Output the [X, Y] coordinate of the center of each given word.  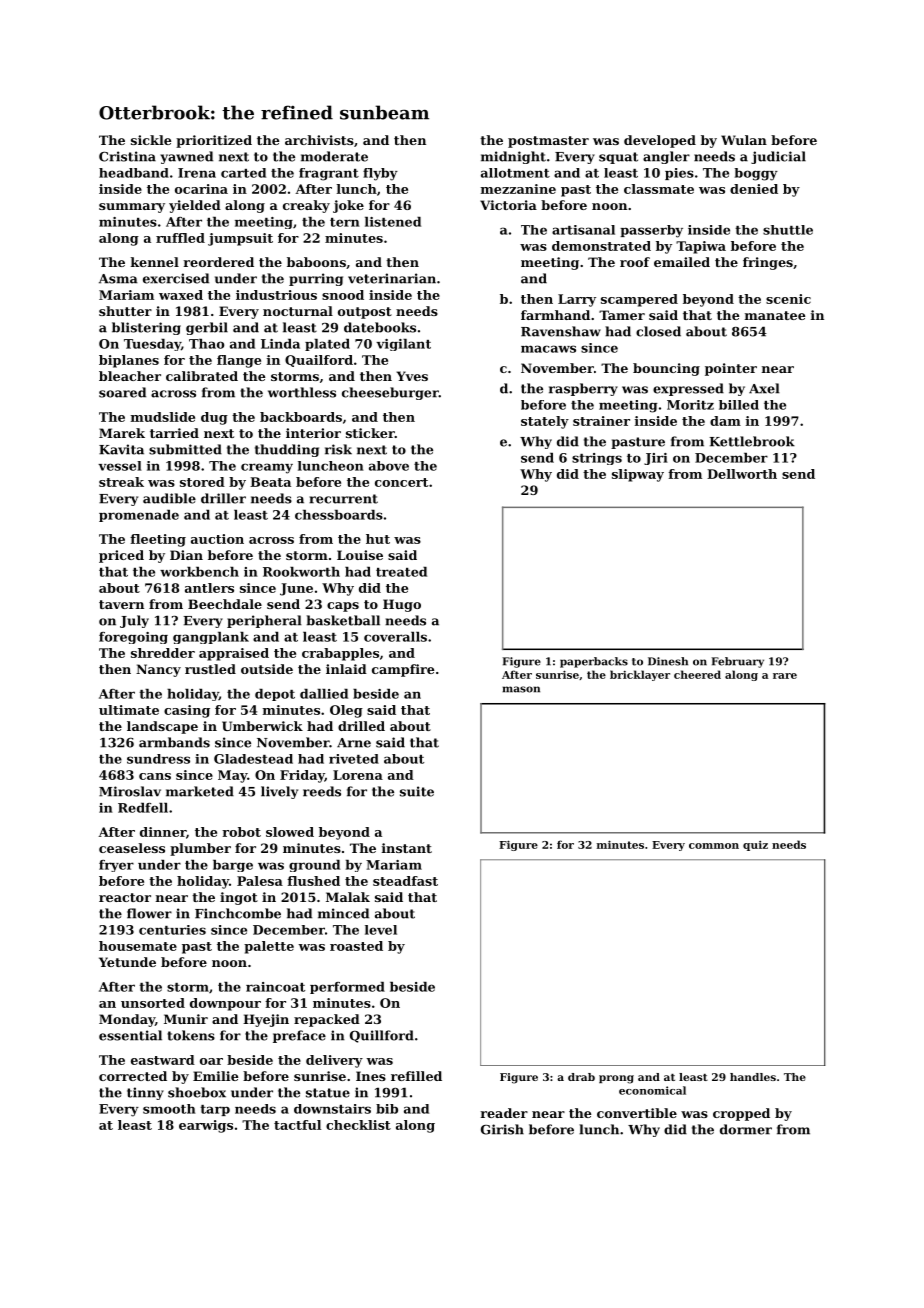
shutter [125, 311]
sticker [370, 433]
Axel [764, 388]
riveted [354, 759]
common [714, 846]
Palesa [260, 881]
